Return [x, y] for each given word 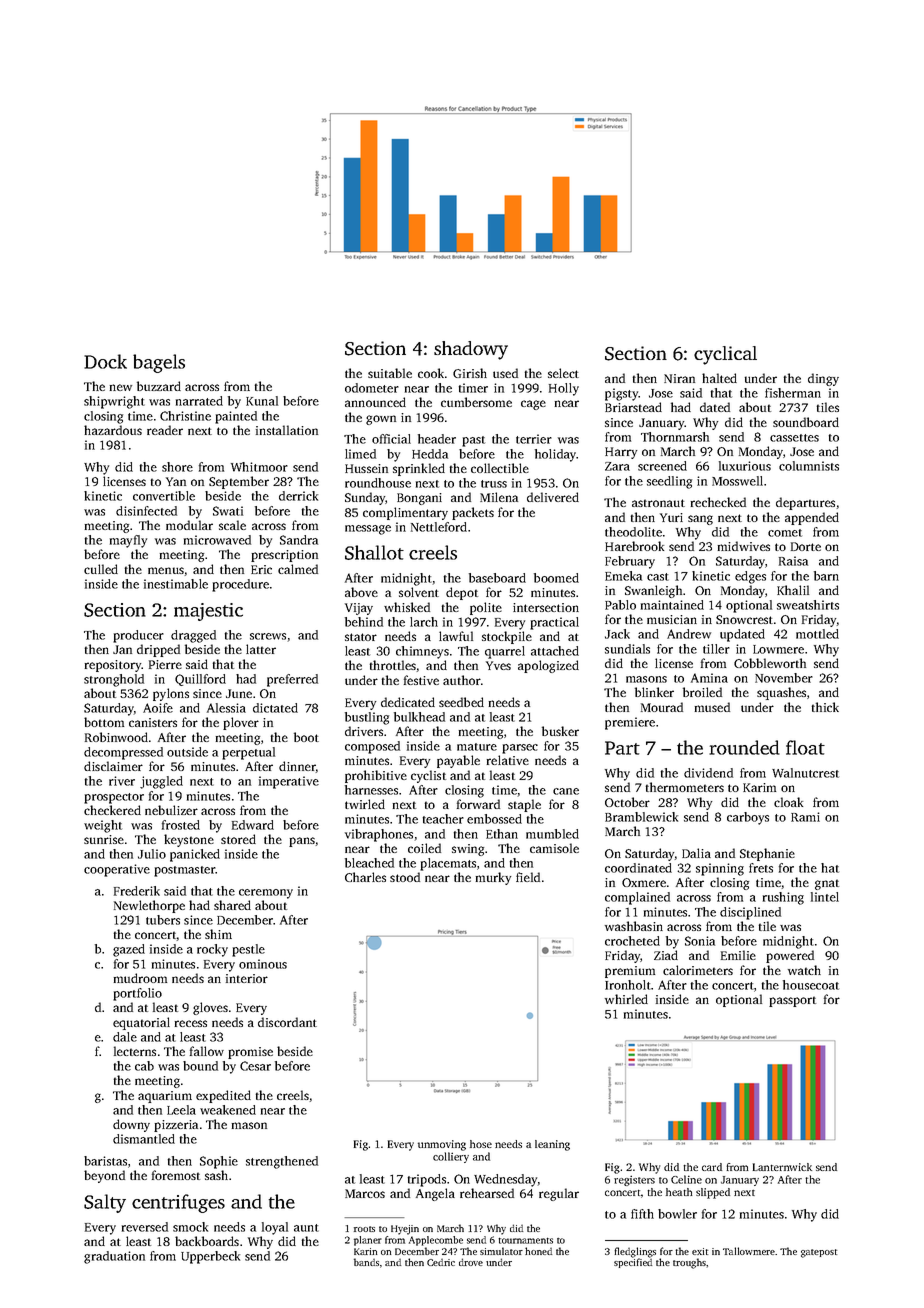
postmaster [185, 871]
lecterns [135, 1051]
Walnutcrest [805, 773]
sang [700, 520]
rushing [783, 898]
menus [166, 570]
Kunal [262, 401]
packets [473, 513]
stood [405, 877]
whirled [626, 999]
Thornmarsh [675, 437]
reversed [145, 1227]
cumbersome [476, 402]
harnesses [371, 790]
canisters [153, 722]
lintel [825, 897]
